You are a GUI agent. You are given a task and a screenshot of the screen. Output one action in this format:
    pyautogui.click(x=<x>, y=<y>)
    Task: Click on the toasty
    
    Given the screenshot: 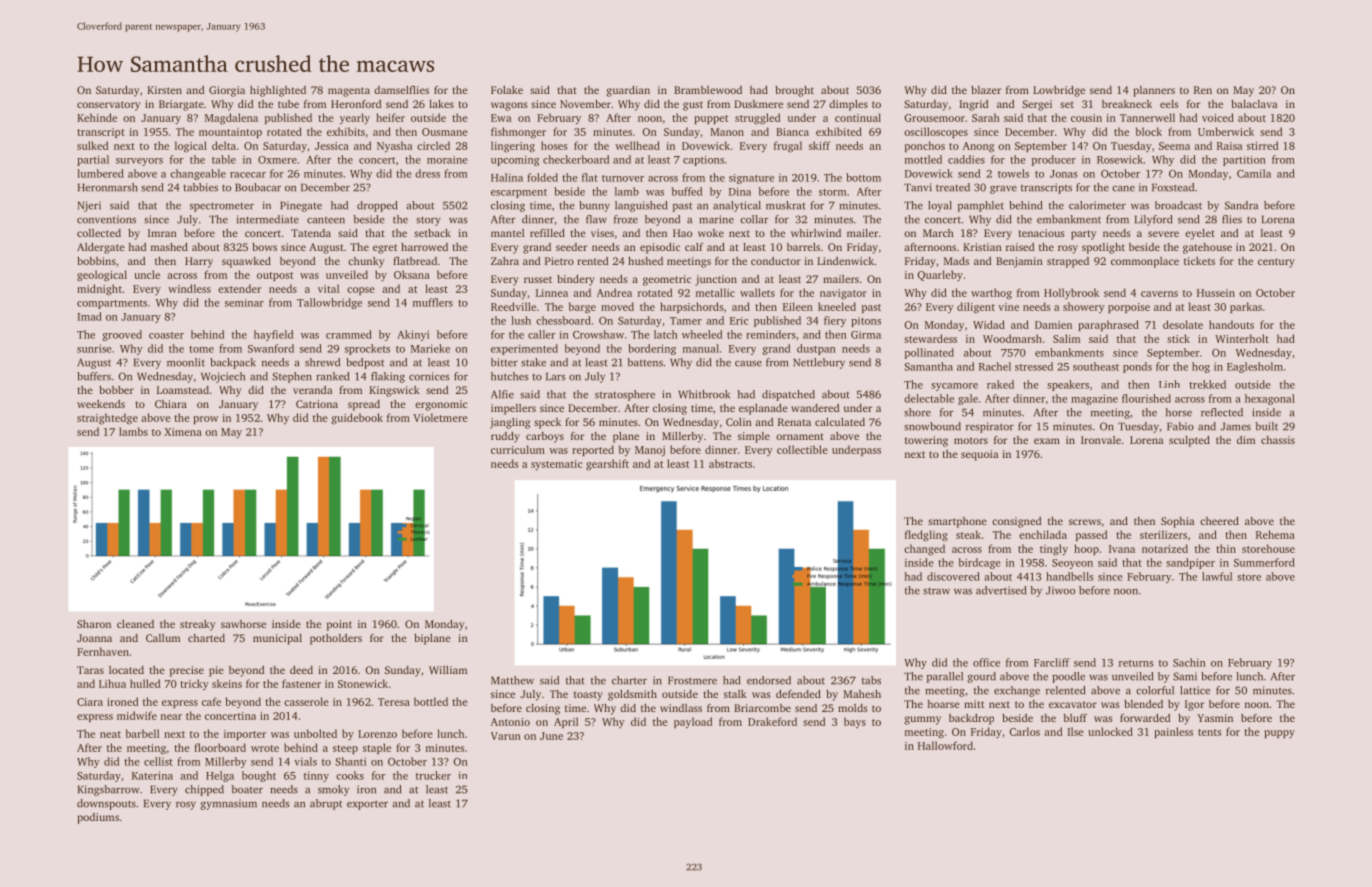 What is the action you would take?
    pyautogui.click(x=588, y=696)
